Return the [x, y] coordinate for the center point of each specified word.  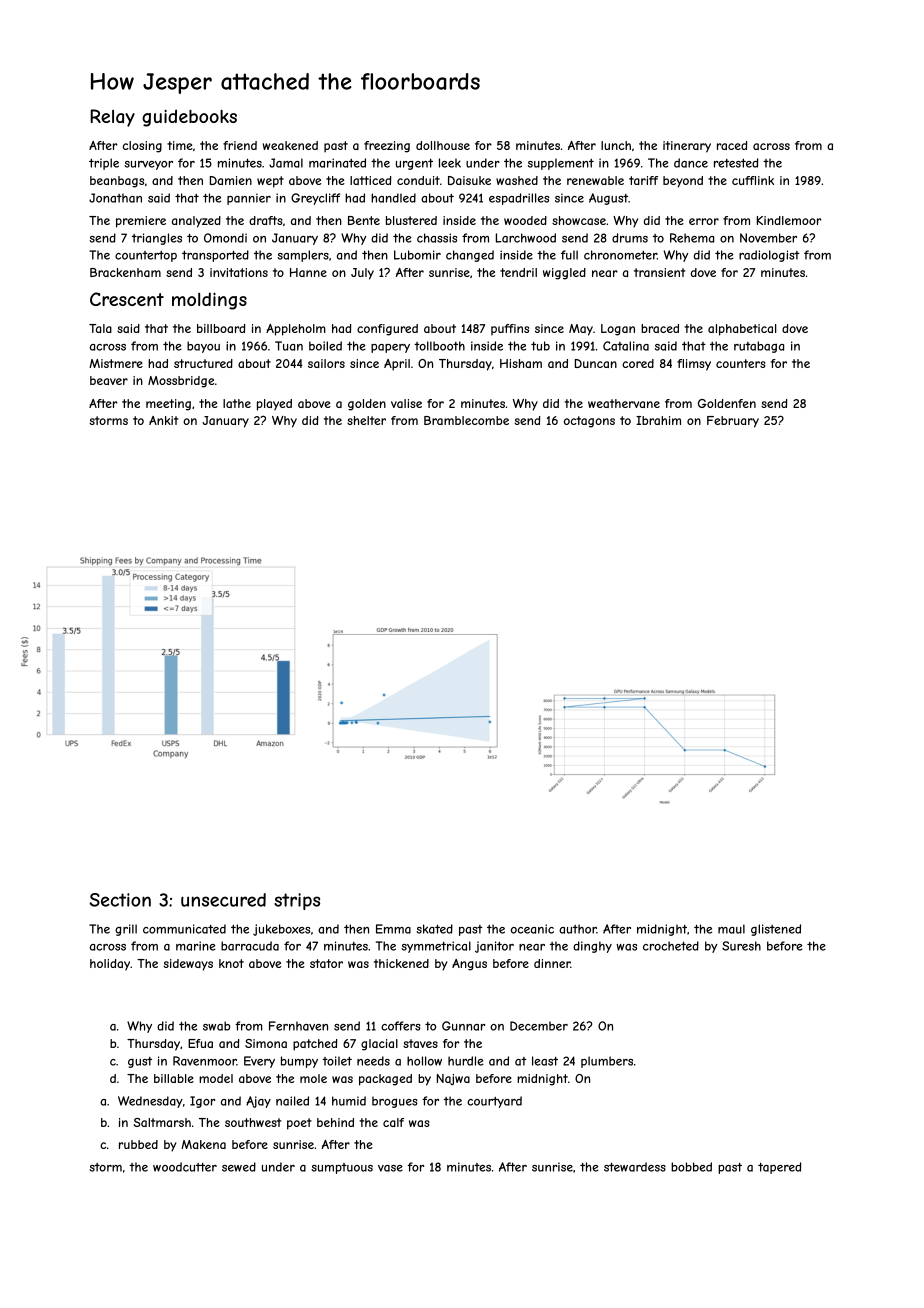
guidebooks [189, 118]
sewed [239, 1167]
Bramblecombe [466, 420]
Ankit [163, 420]
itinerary [687, 147]
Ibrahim [658, 420]
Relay [112, 118]
